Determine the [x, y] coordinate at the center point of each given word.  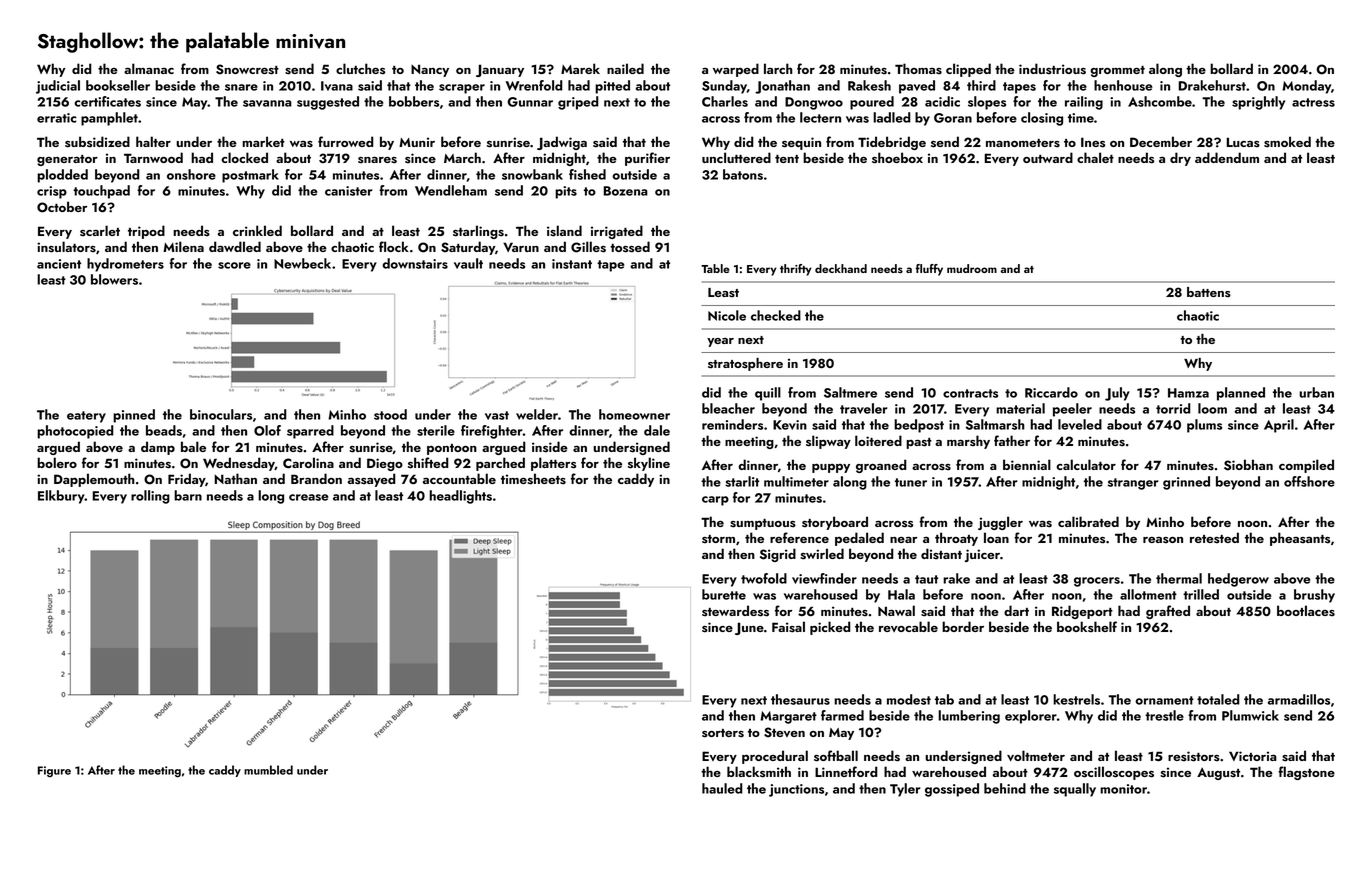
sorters [723, 733]
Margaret [788, 717]
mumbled [268, 770]
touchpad [101, 192]
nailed [625, 68]
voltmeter [1036, 755]
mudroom [972, 268]
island [564, 231]
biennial [1027, 464]
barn [188, 495]
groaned [881, 466]
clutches [360, 69]
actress [1313, 102]
